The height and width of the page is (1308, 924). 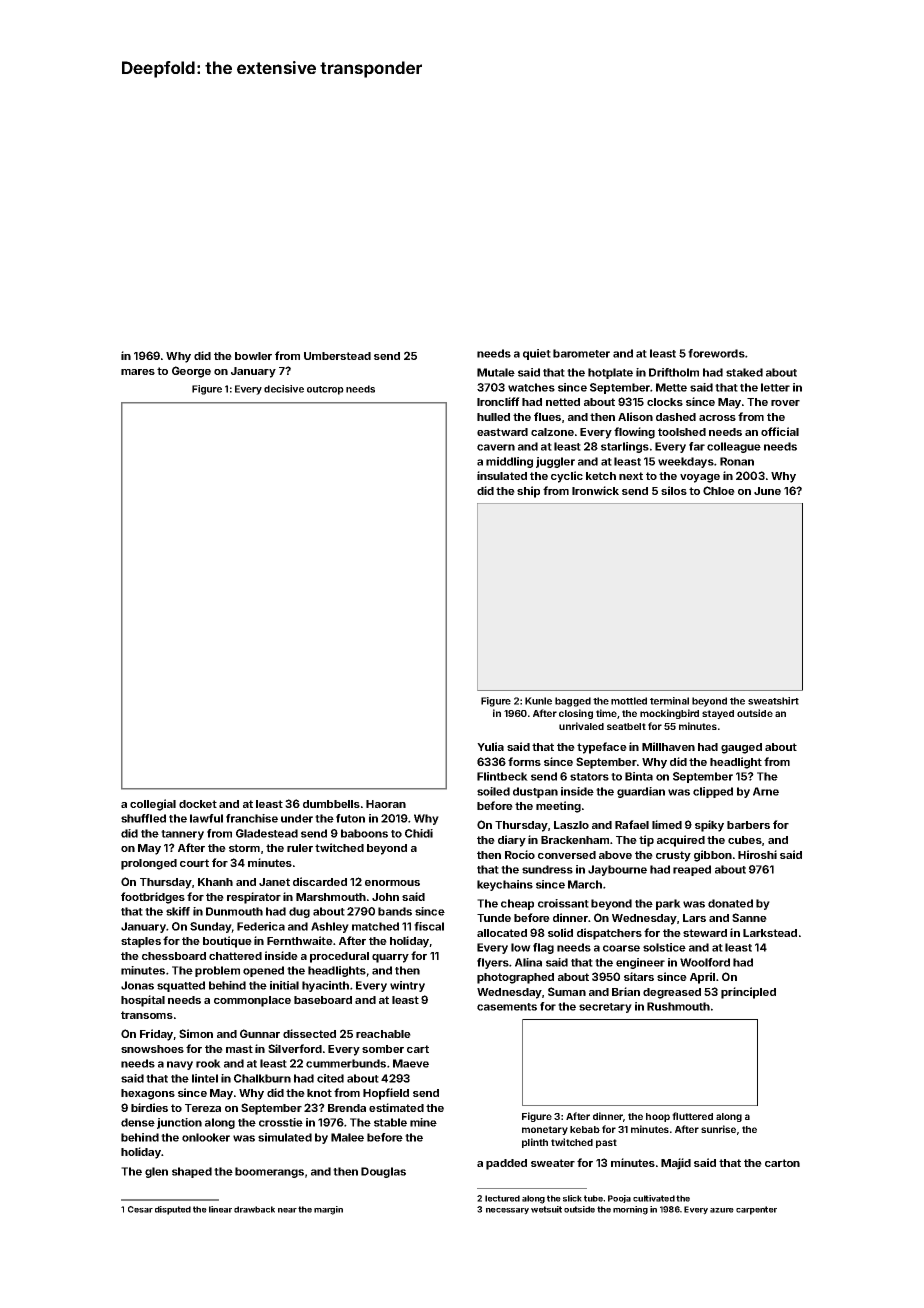 What do you see at coordinates (528, 492) in the page?
I see `ship` at bounding box center [528, 492].
